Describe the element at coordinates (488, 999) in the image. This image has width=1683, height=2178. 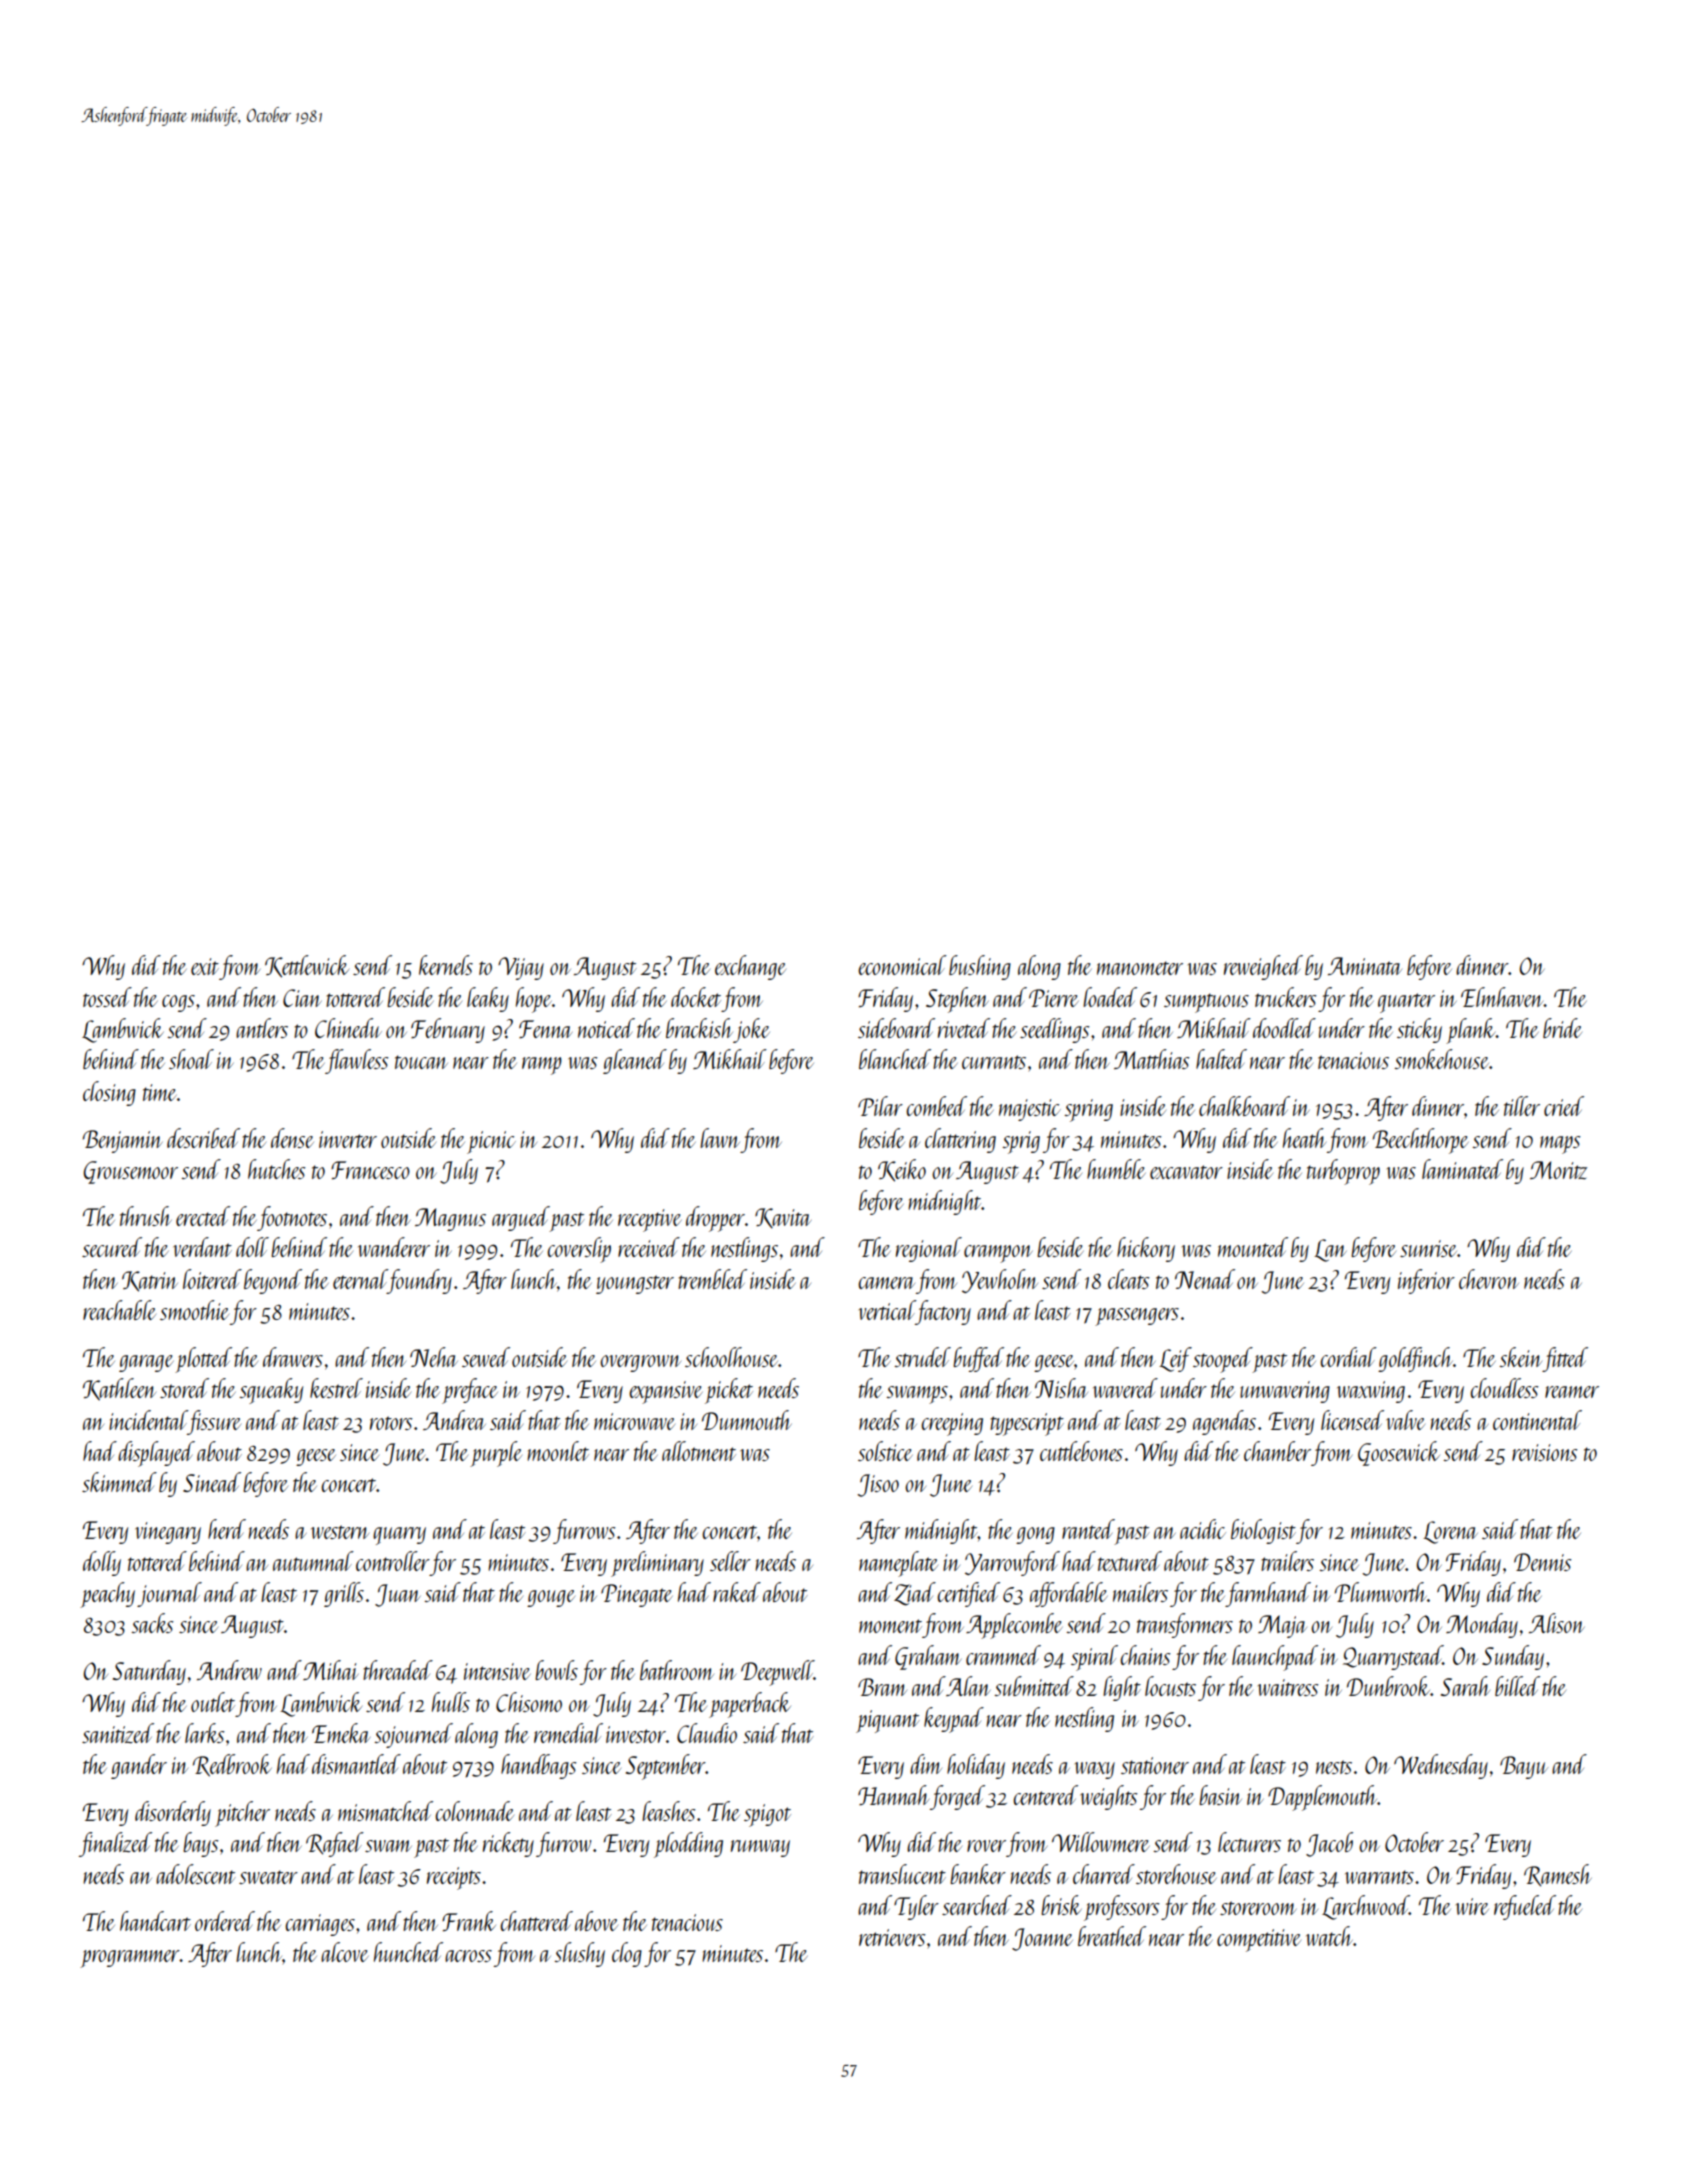
I see `leaky` at that location.
